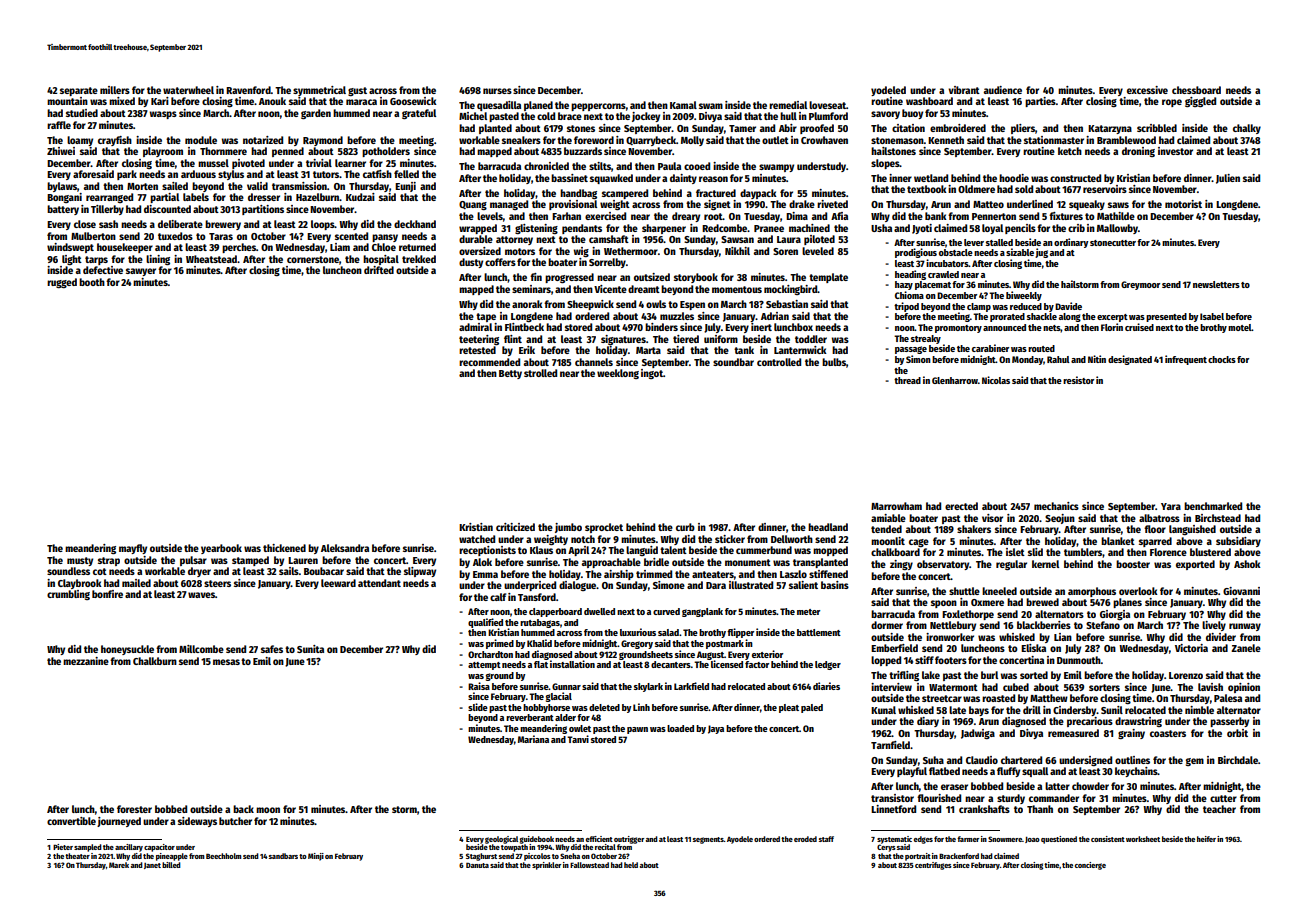 The image size is (1308, 924). Describe the element at coordinates (1216, 284) in the image. I see `newsletters` at that location.
